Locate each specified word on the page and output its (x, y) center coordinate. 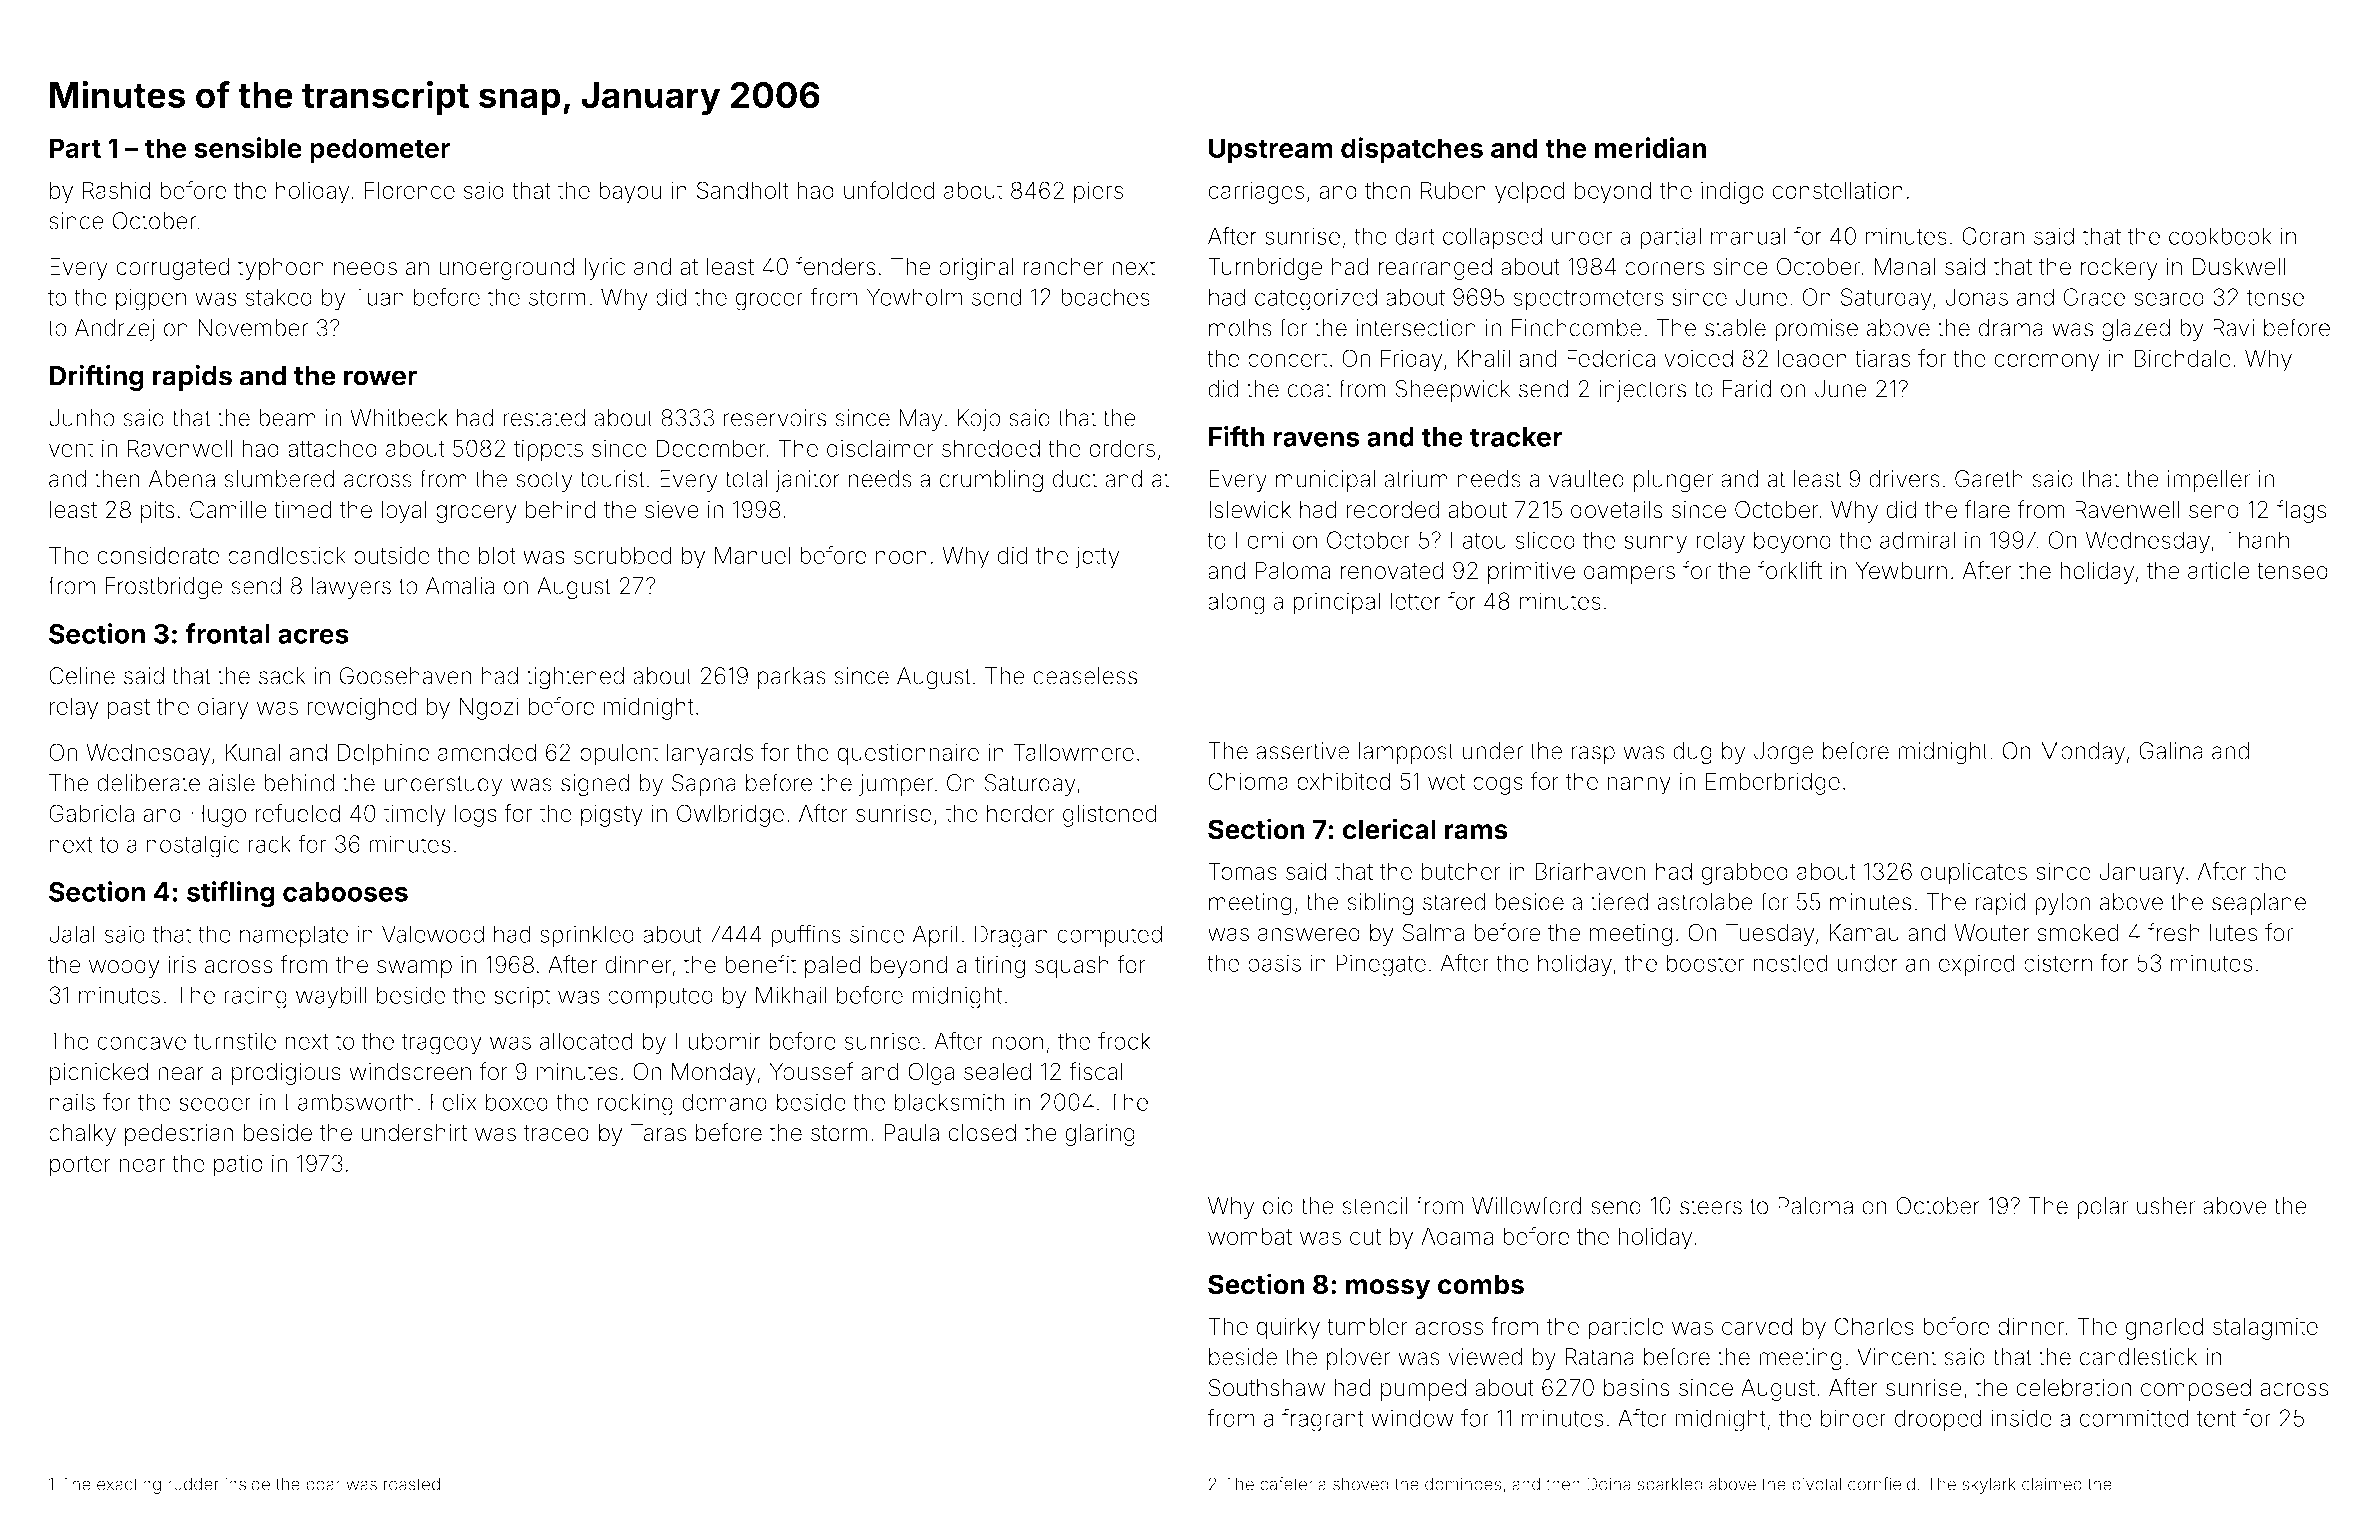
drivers (1904, 479)
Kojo (979, 420)
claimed (2052, 1484)
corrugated (172, 269)
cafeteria (1293, 1484)
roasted (412, 1484)
